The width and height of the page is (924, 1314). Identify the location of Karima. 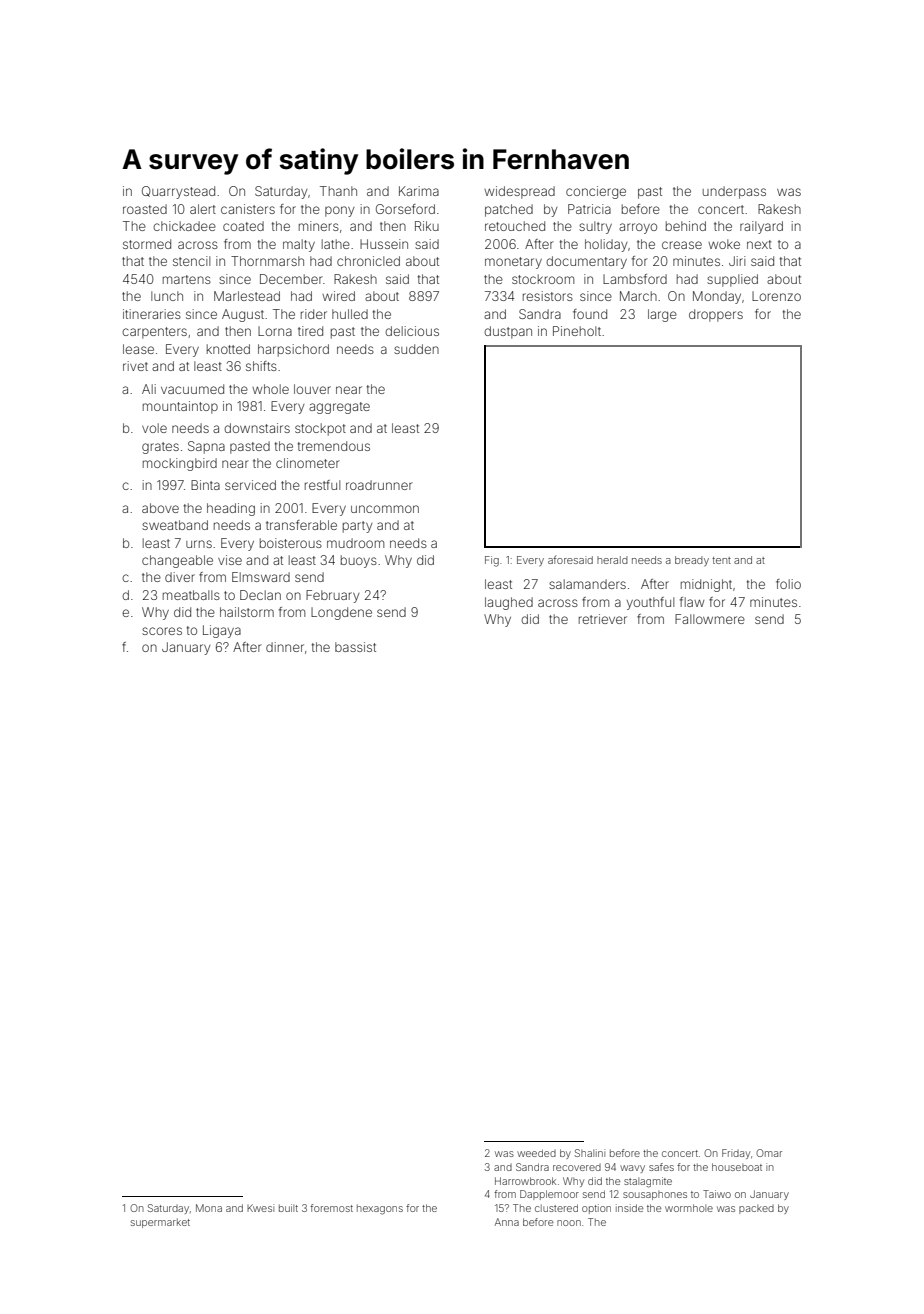
(419, 191).
